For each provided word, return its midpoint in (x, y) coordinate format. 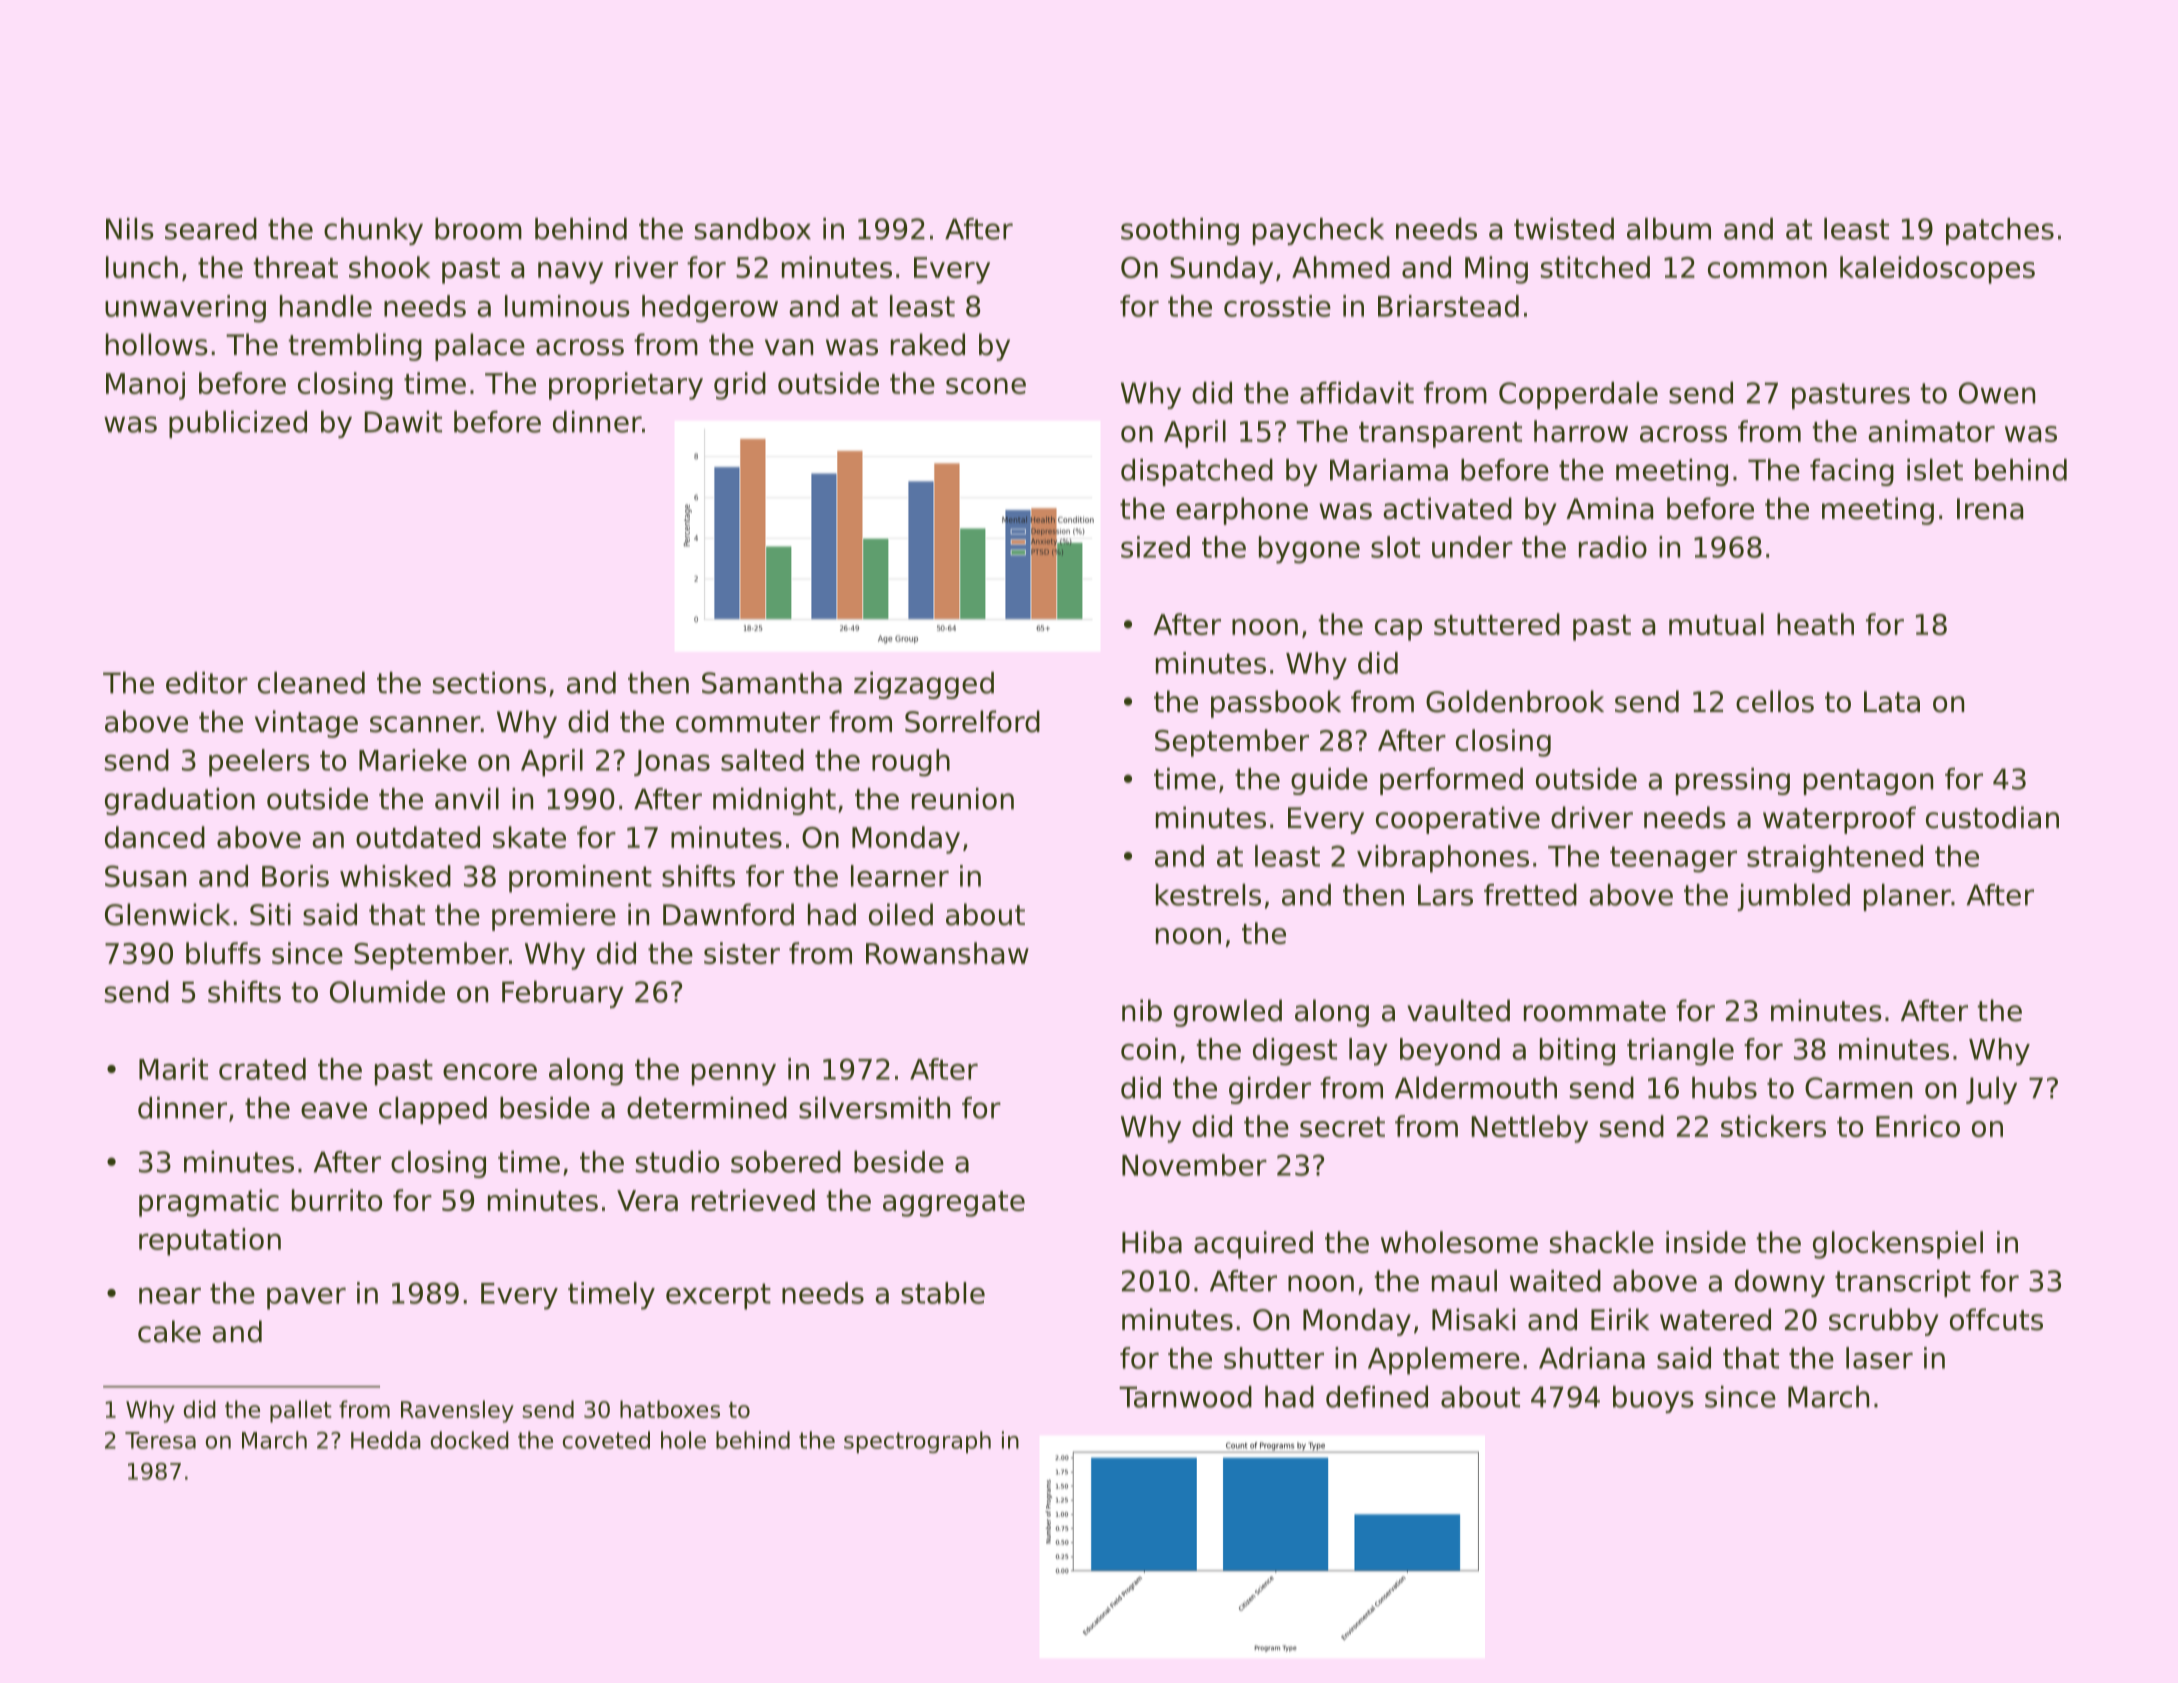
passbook (1276, 704)
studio (677, 1162)
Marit (173, 1069)
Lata (1892, 702)
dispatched (1197, 472)
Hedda (386, 1440)
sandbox (753, 229)
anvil (467, 799)
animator (1931, 431)
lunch (142, 267)
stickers (1773, 1126)
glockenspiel (1898, 1245)
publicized (238, 424)
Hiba (1152, 1242)
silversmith (874, 1108)
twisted (1564, 229)
